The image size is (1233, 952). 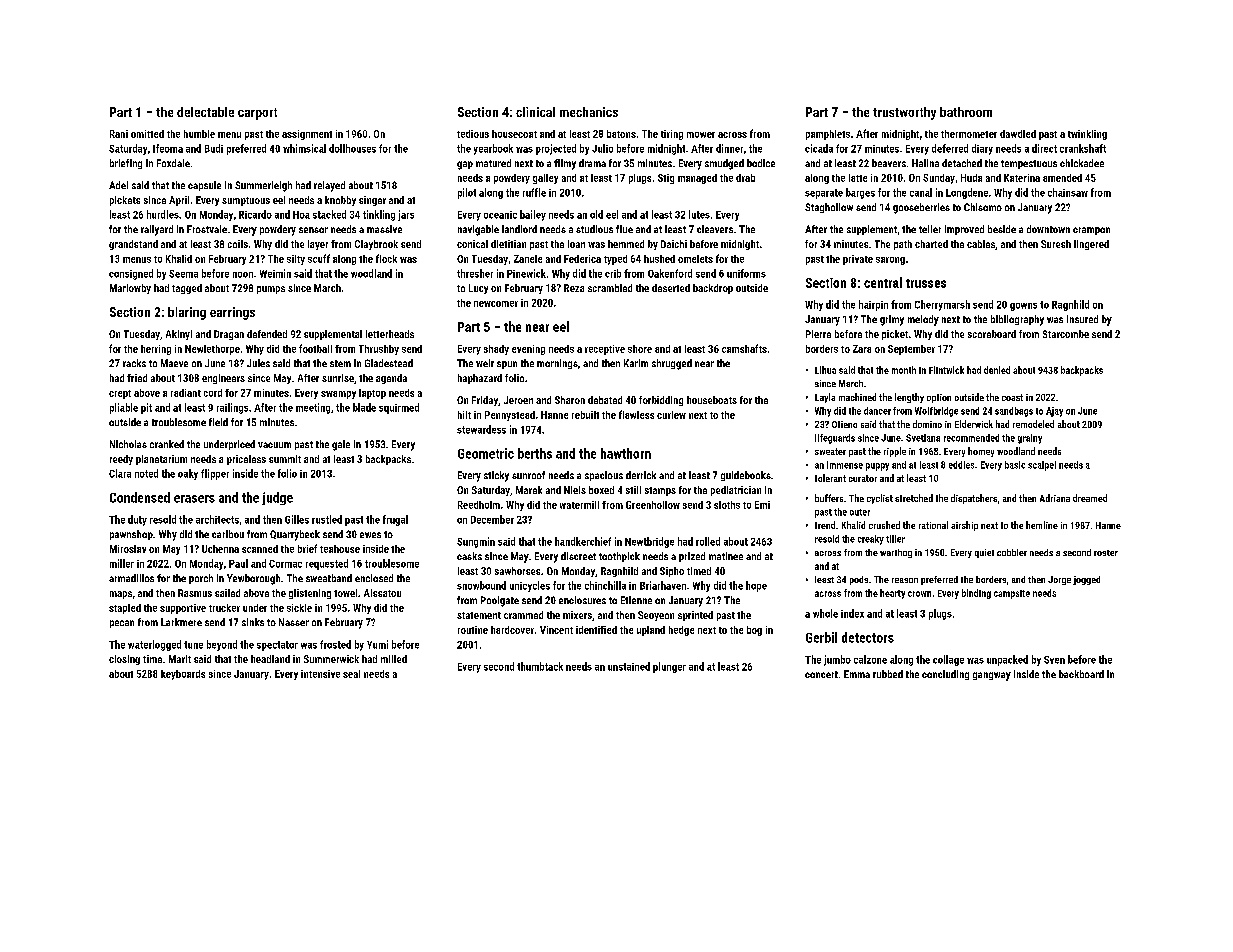 What do you see at coordinates (199, 134) in the screenshot?
I see `humble` at bounding box center [199, 134].
